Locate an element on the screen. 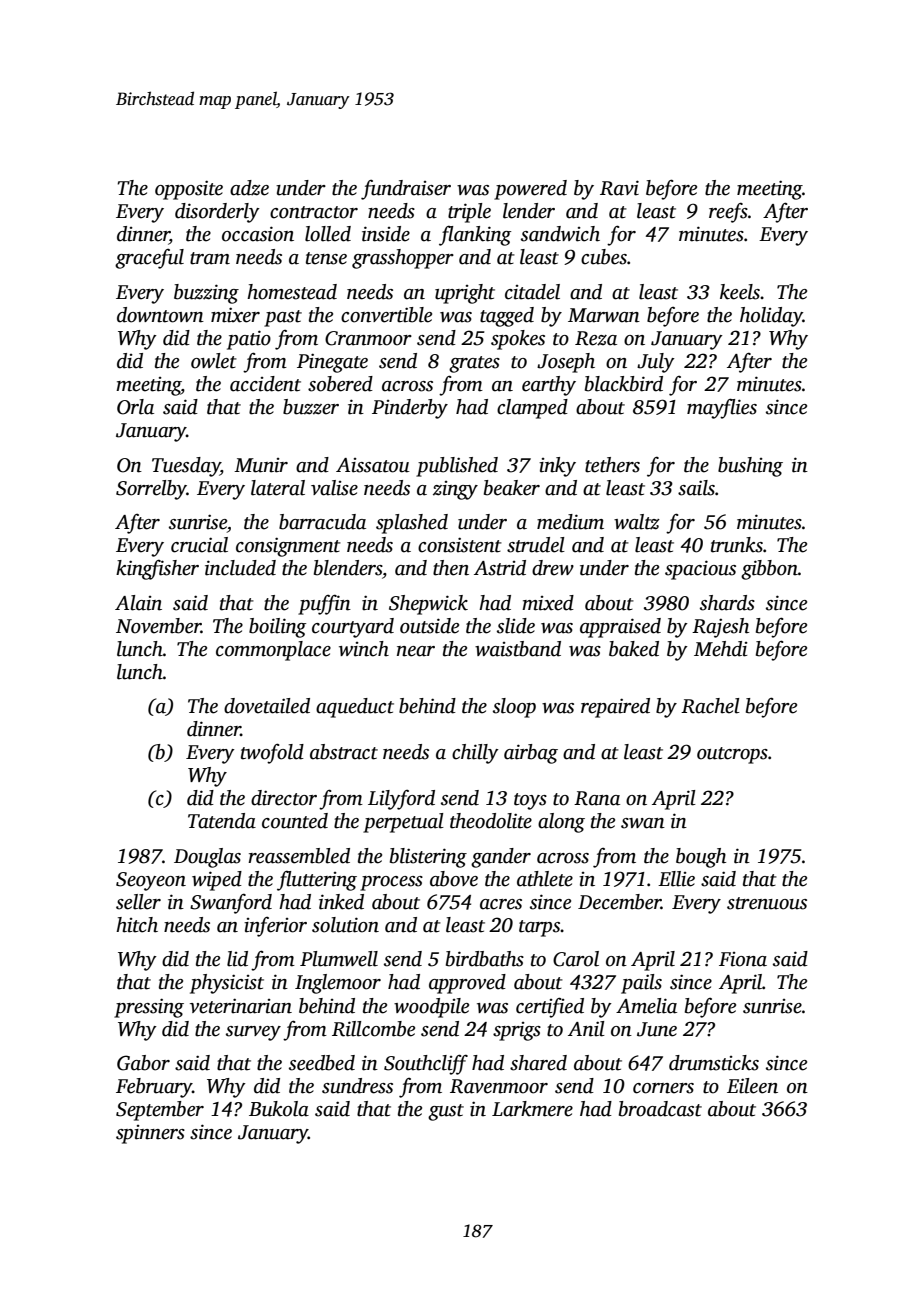 This screenshot has height=1311, width=924. adze is located at coordinates (249, 188).
